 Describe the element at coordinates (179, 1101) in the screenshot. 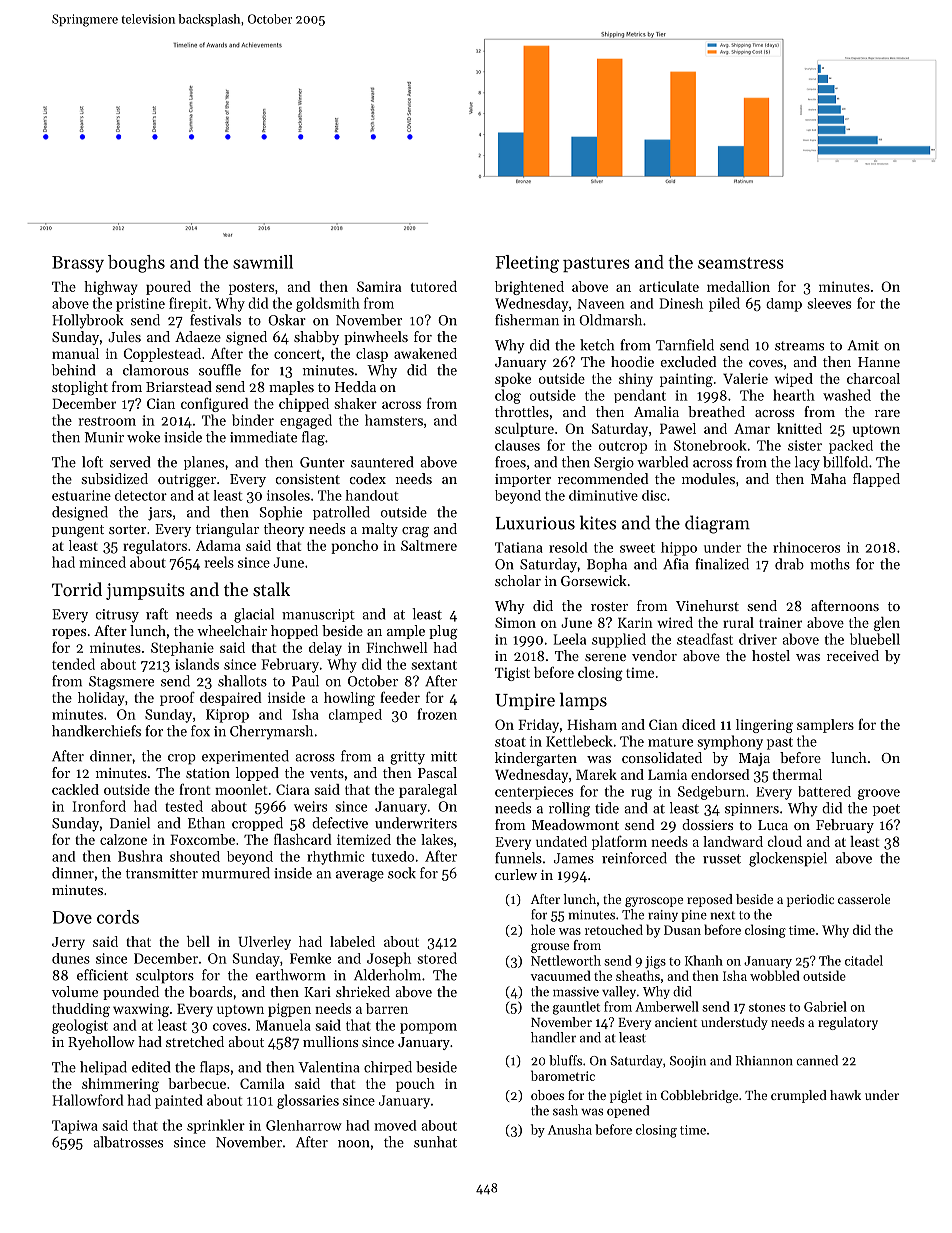

I see `painted` at that location.
